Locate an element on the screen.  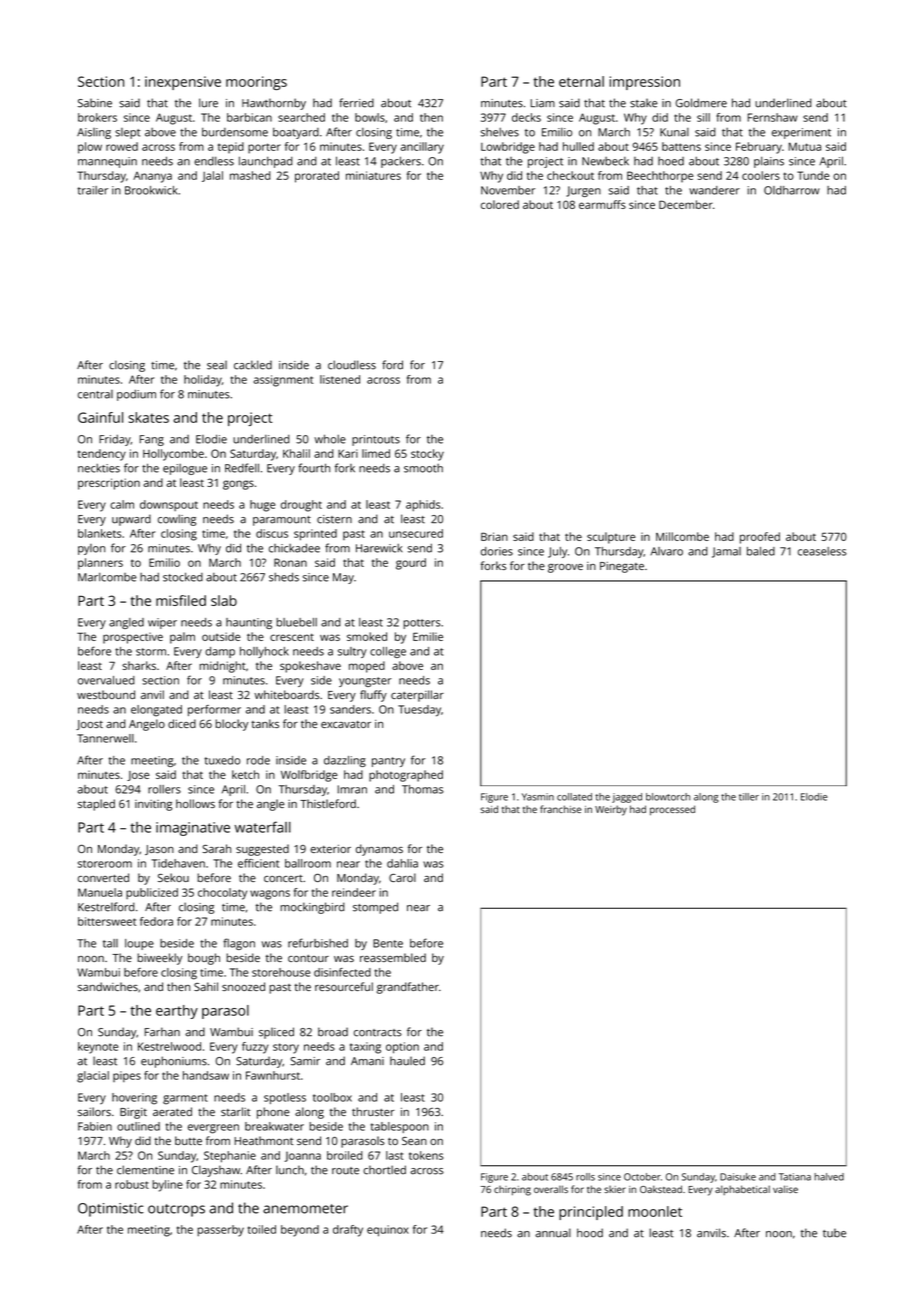
Millcombe is located at coordinates (682, 536).
